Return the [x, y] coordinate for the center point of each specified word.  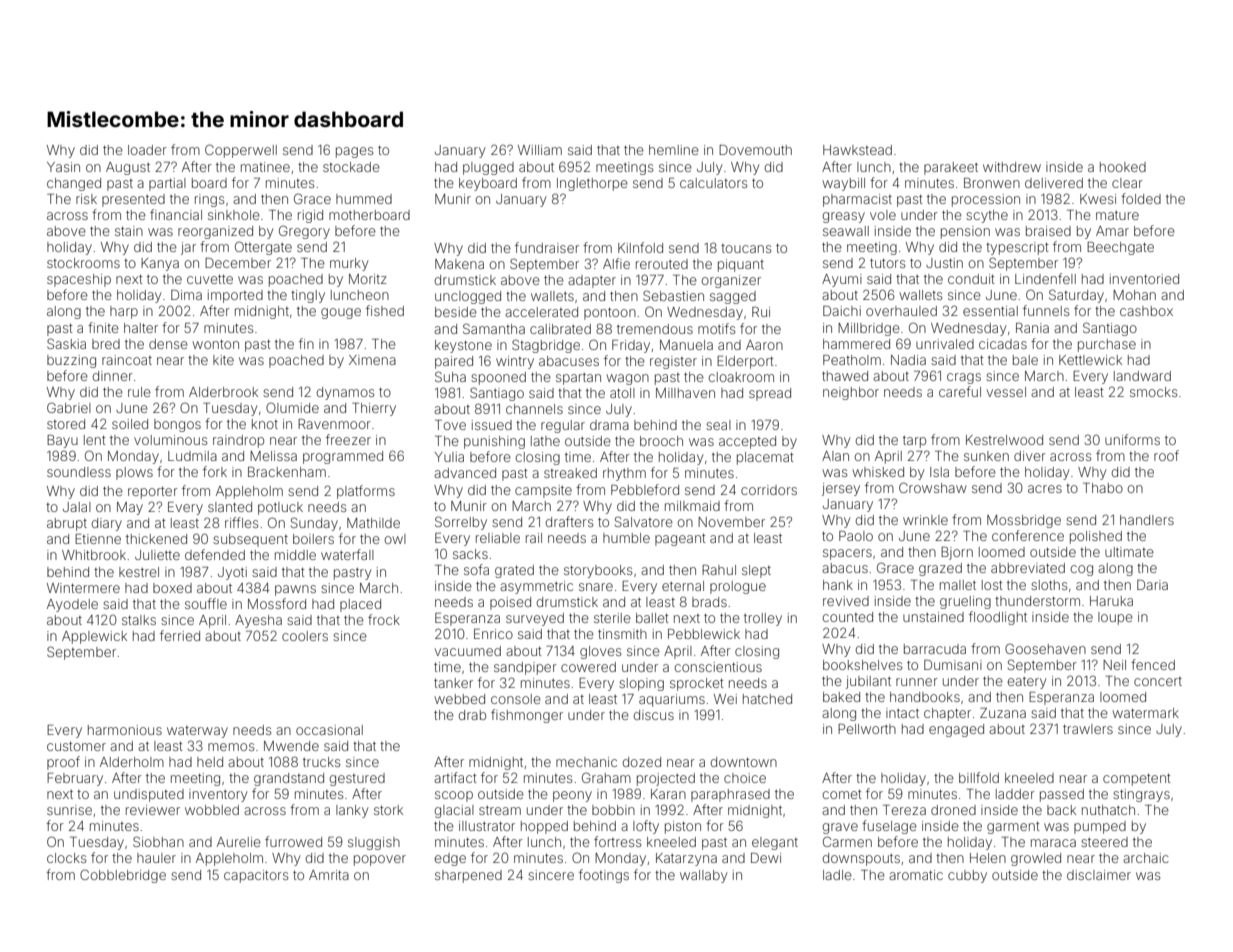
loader [147, 150]
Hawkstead [857, 150]
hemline [674, 150]
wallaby [703, 876]
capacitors [256, 876]
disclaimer [1099, 875]
